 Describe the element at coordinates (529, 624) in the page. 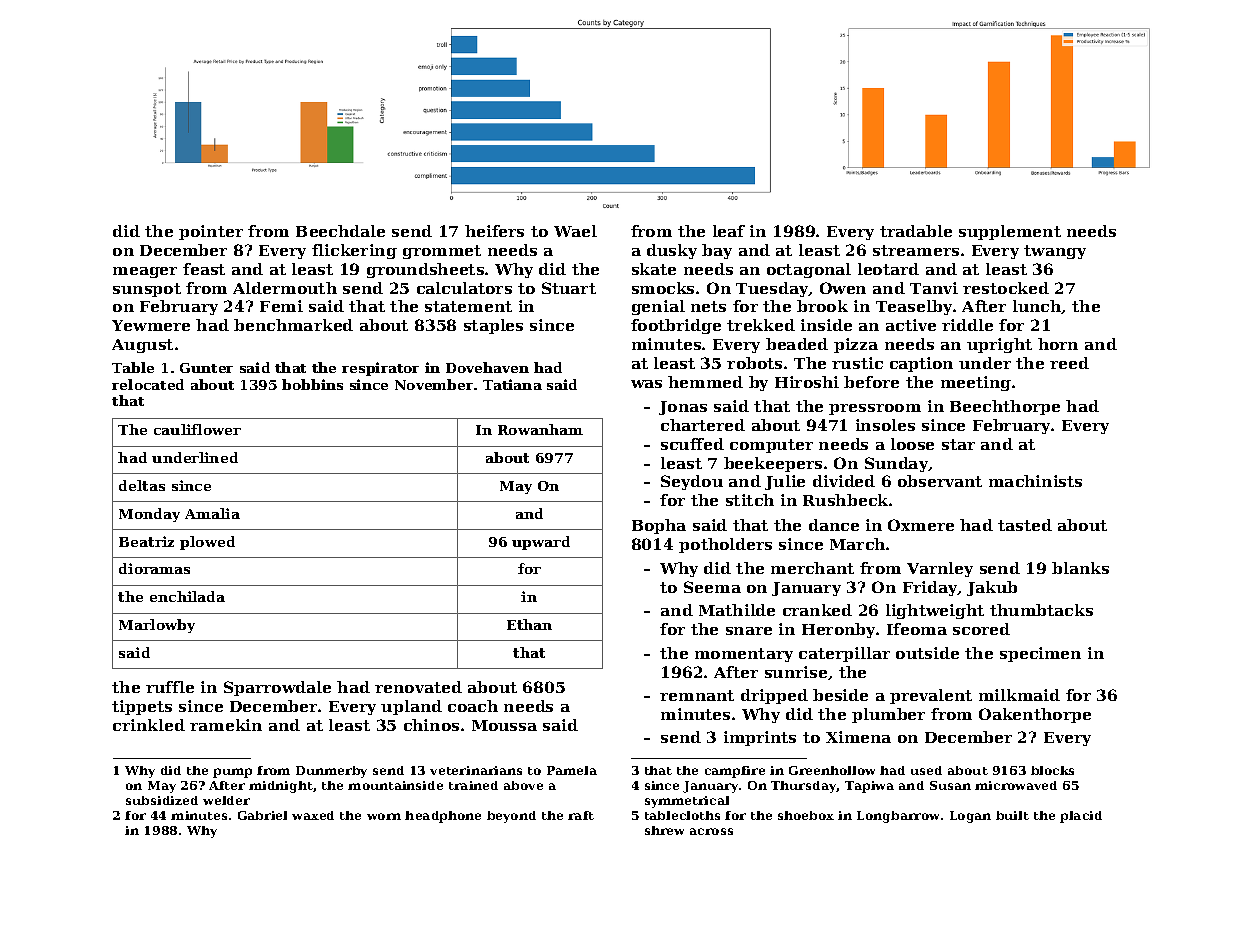

I see `Ethan` at that location.
